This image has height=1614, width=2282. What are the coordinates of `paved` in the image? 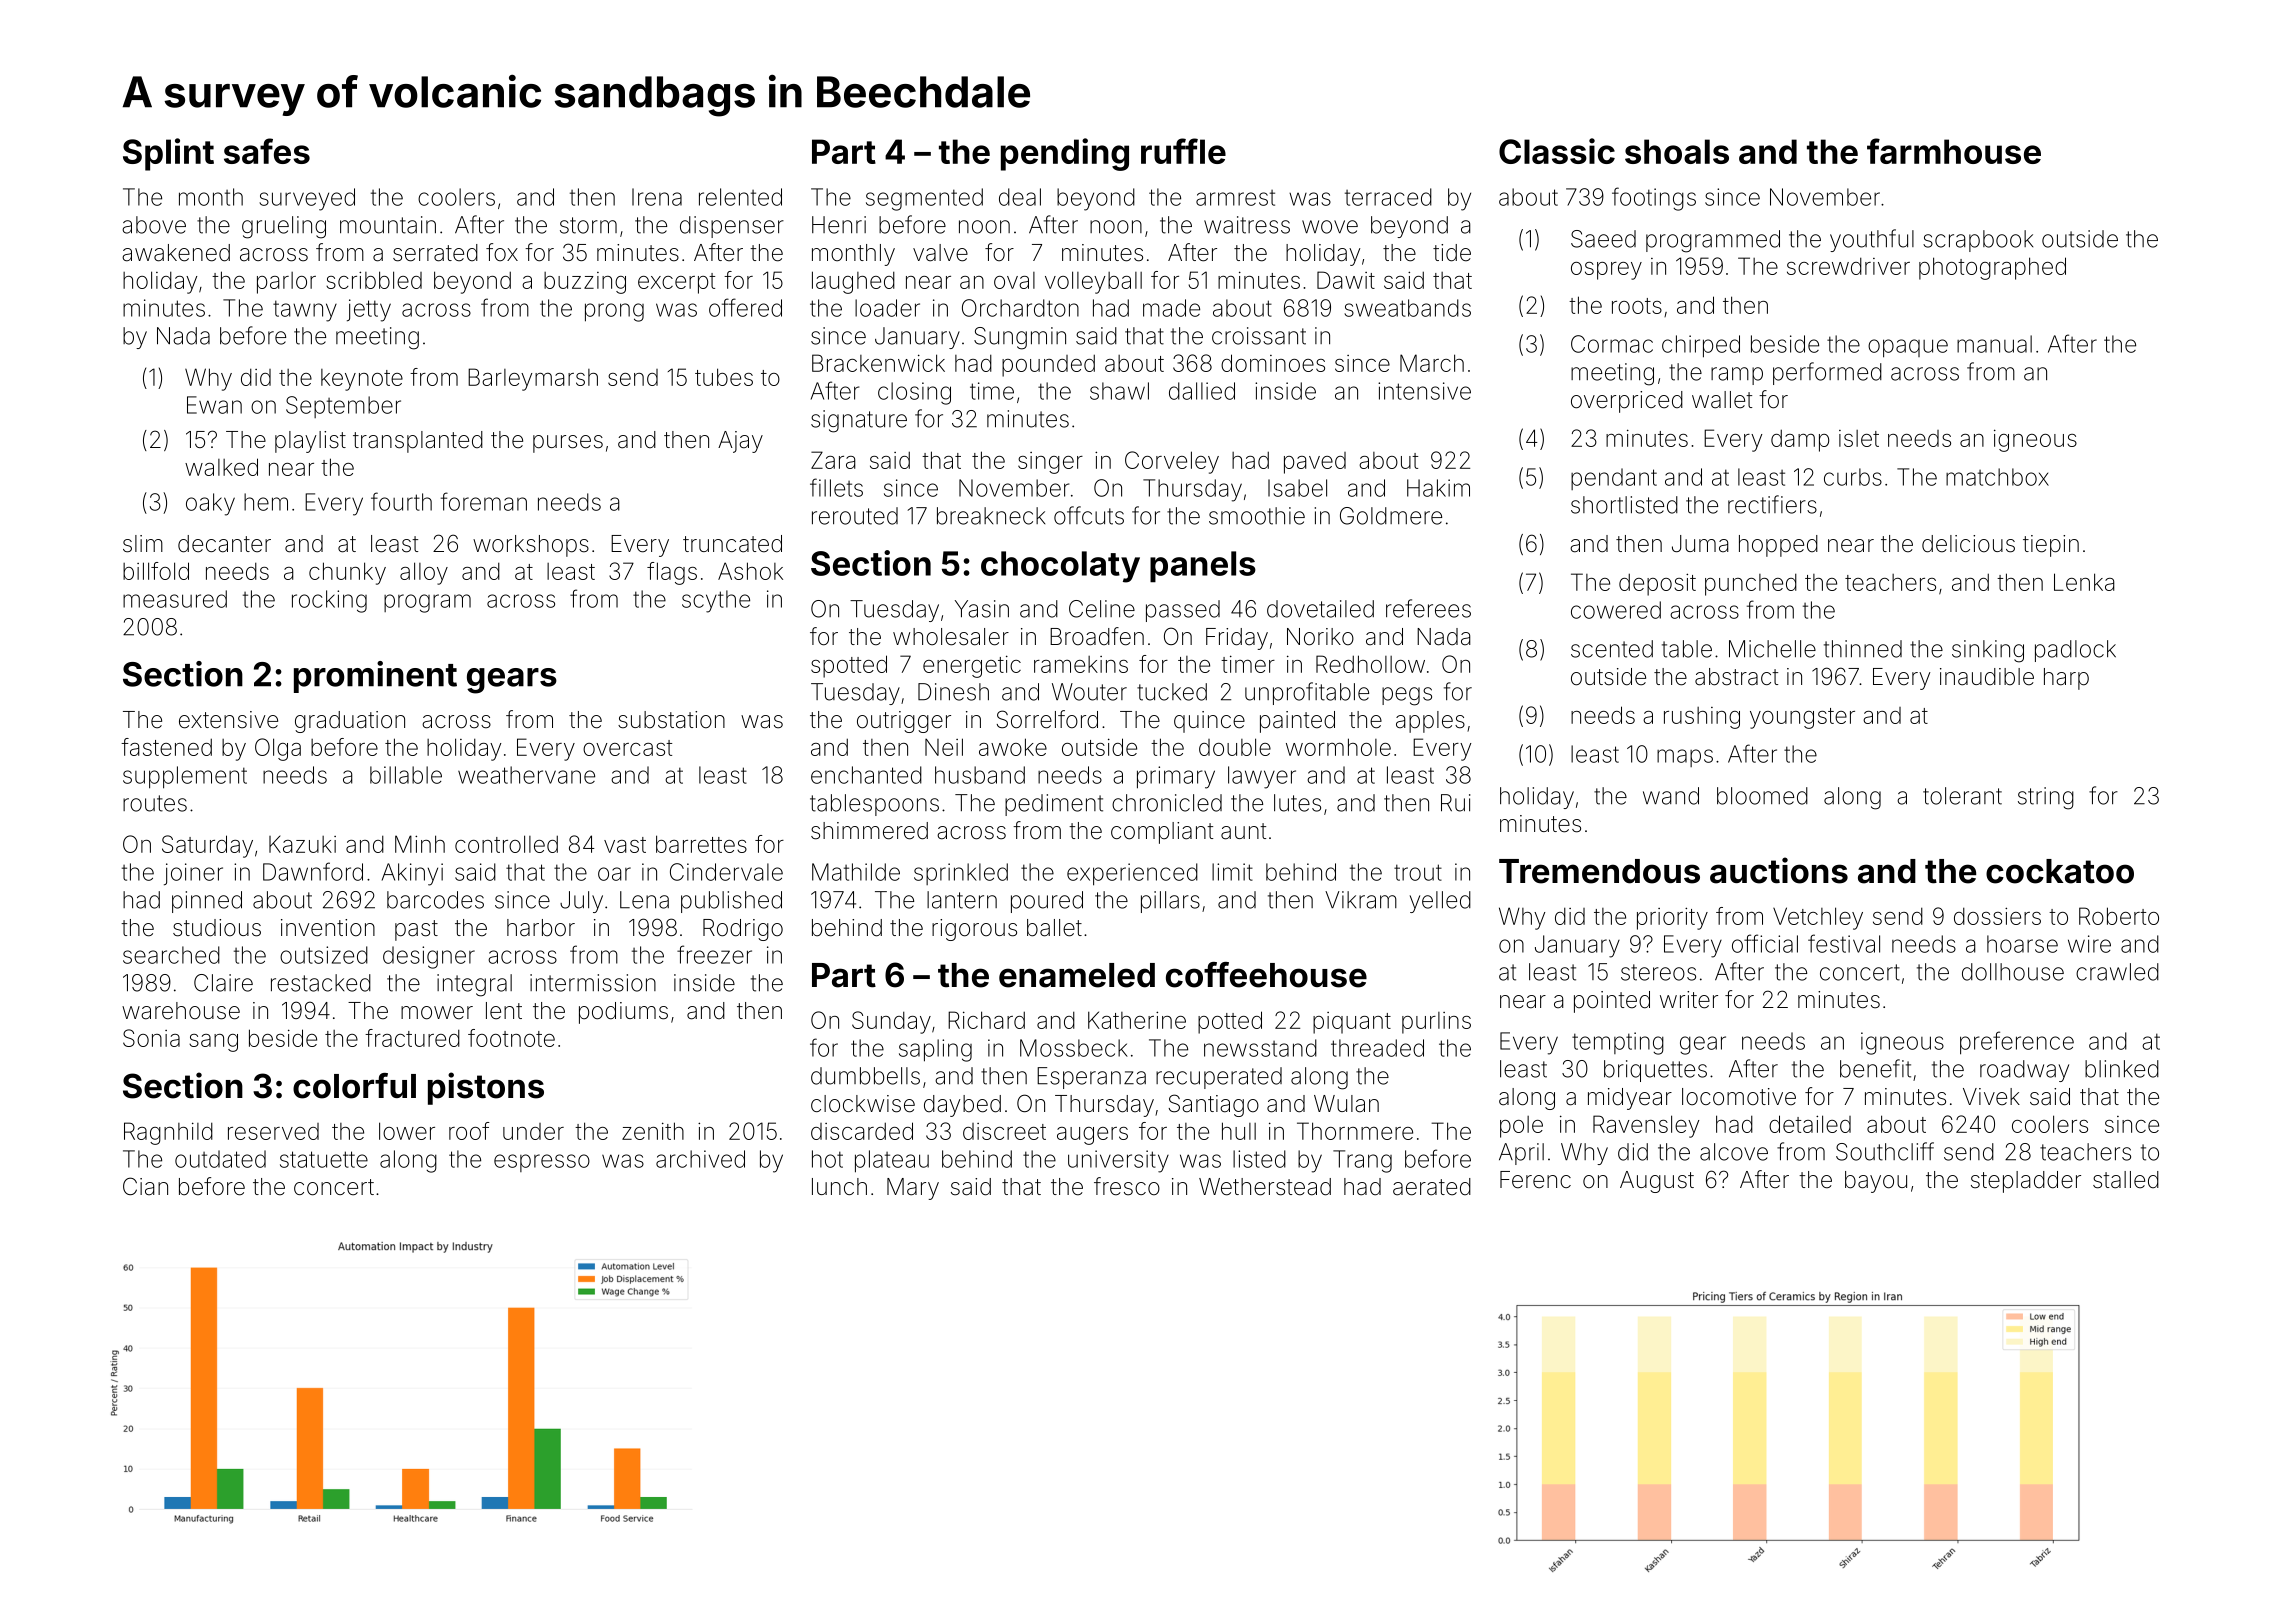 It's located at (1315, 463).
